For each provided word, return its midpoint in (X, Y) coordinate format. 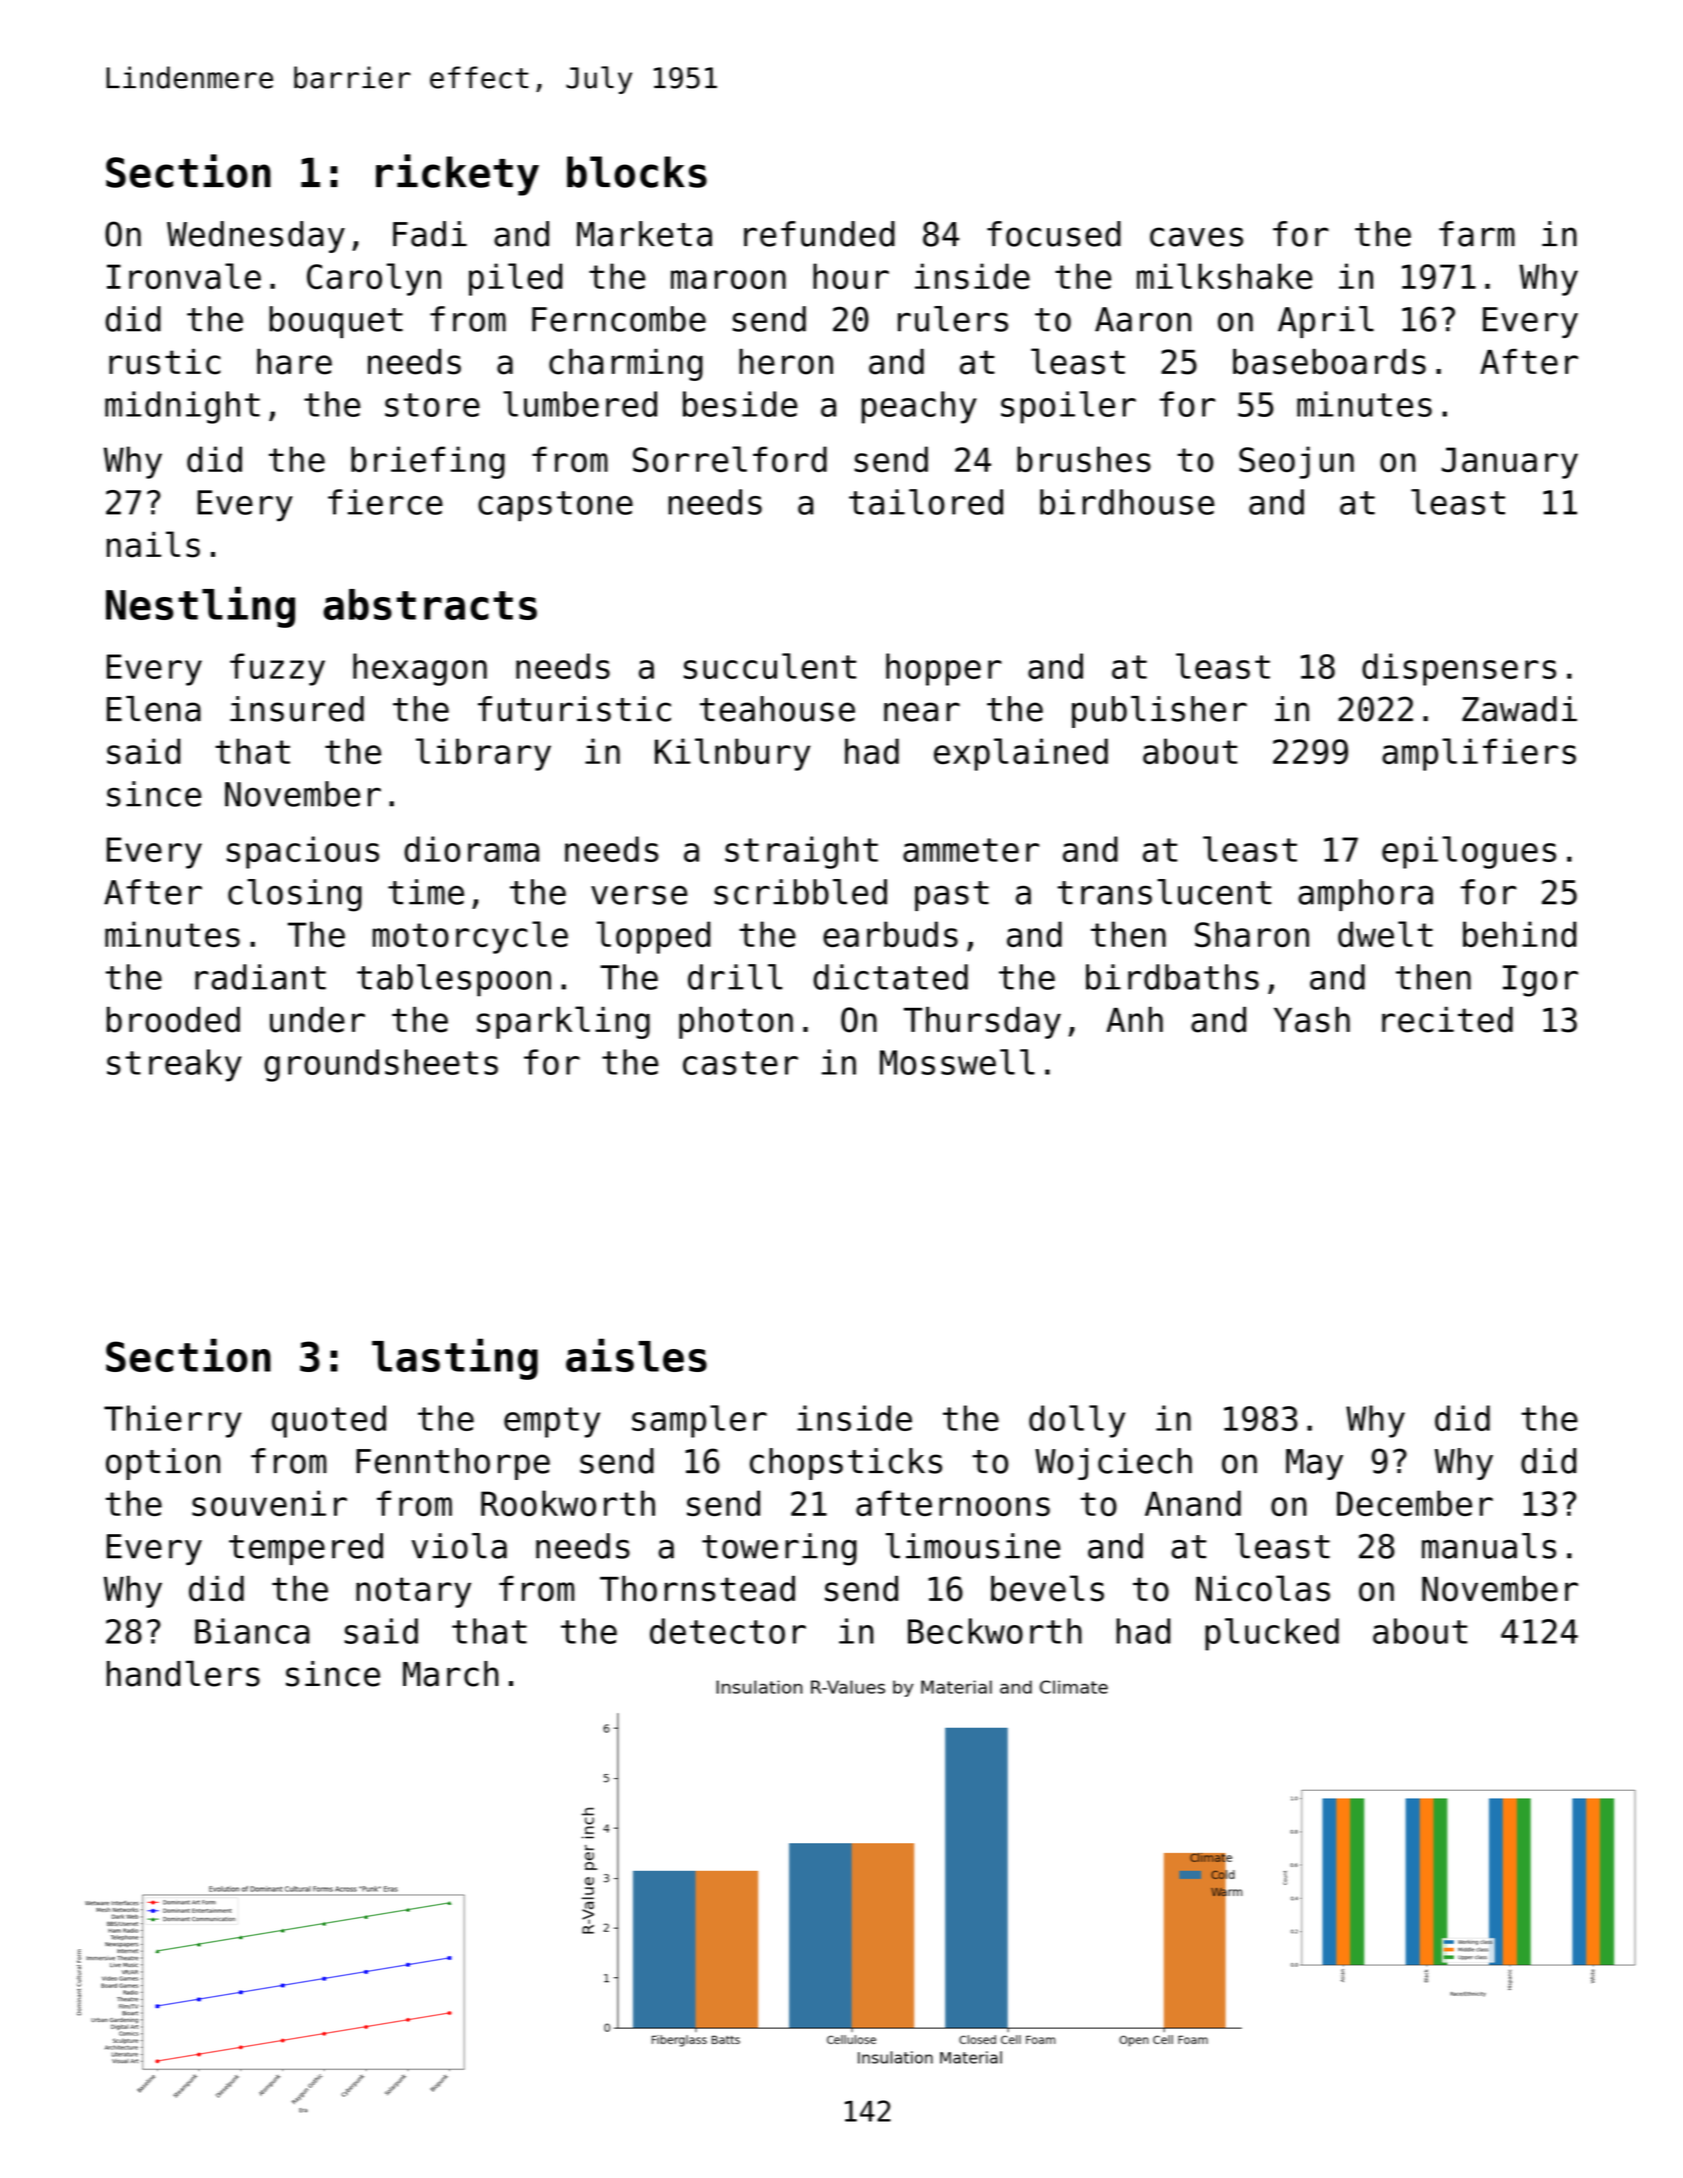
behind (1519, 934)
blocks (637, 172)
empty (552, 1422)
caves (1196, 237)
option (163, 1464)
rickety (457, 175)
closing (295, 895)
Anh (1134, 1019)
